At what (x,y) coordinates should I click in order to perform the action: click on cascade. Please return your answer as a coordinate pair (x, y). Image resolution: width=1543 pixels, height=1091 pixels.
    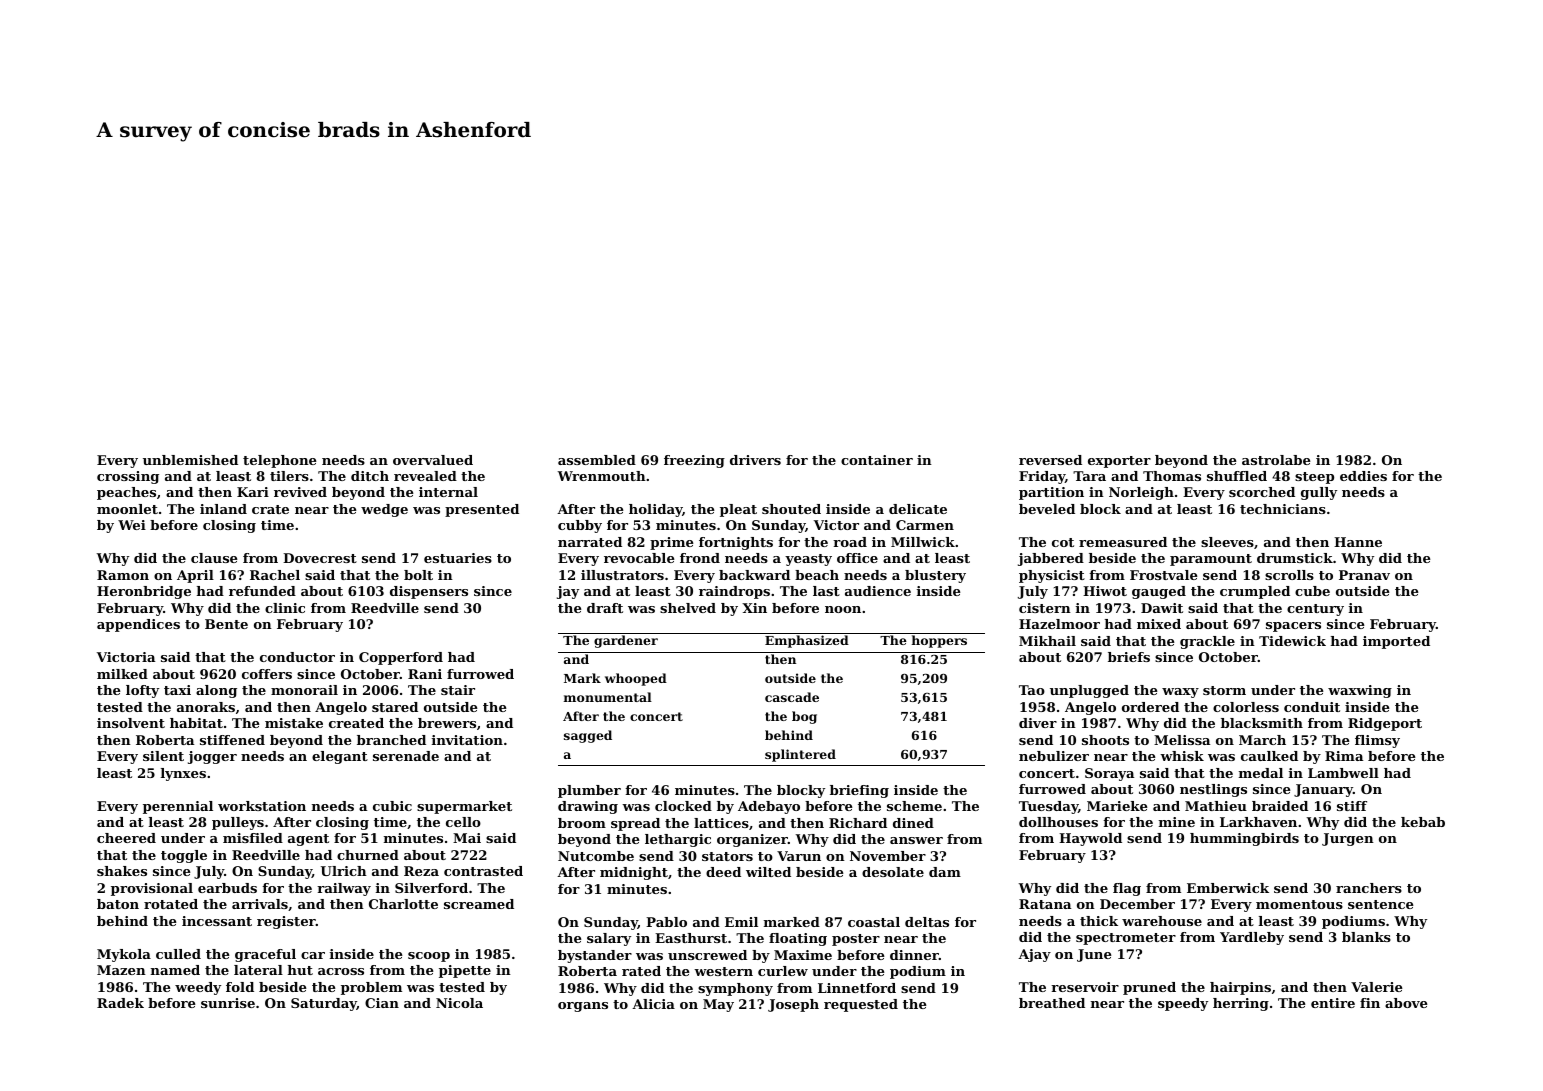
    Looking at the image, I should click on (792, 697).
